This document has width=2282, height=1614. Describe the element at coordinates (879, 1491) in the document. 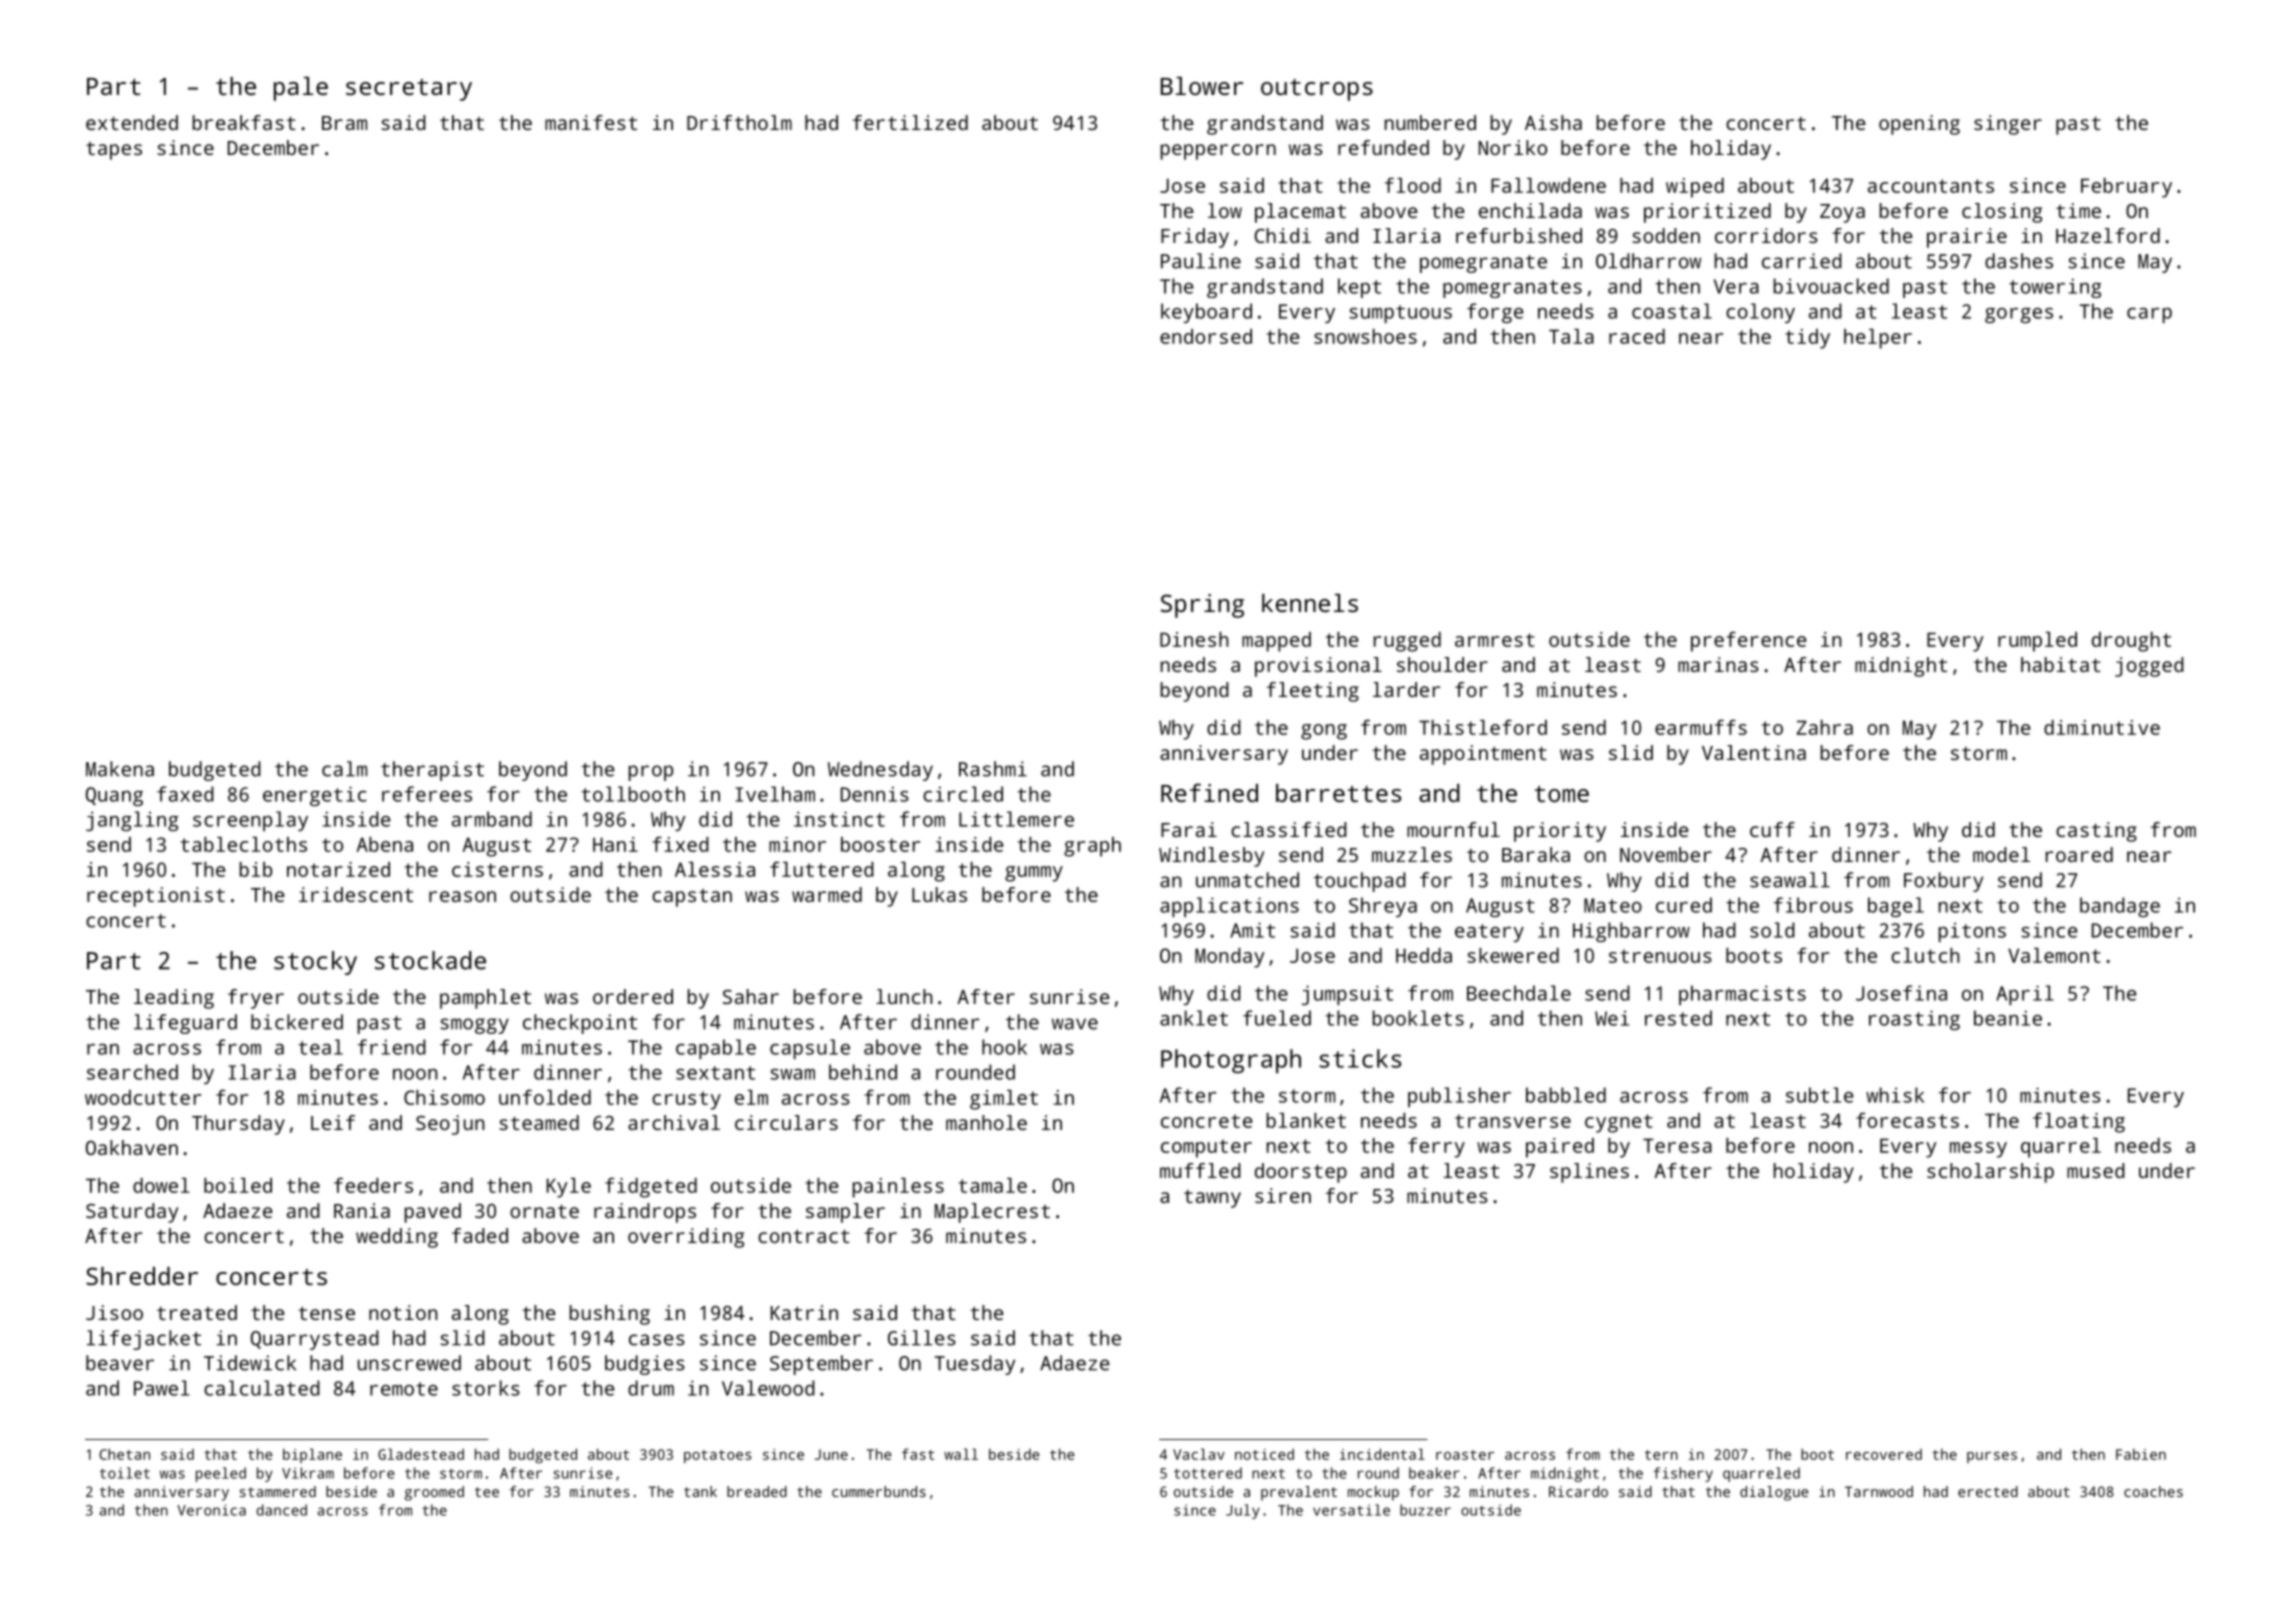

I see `cummerbunds` at that location.
